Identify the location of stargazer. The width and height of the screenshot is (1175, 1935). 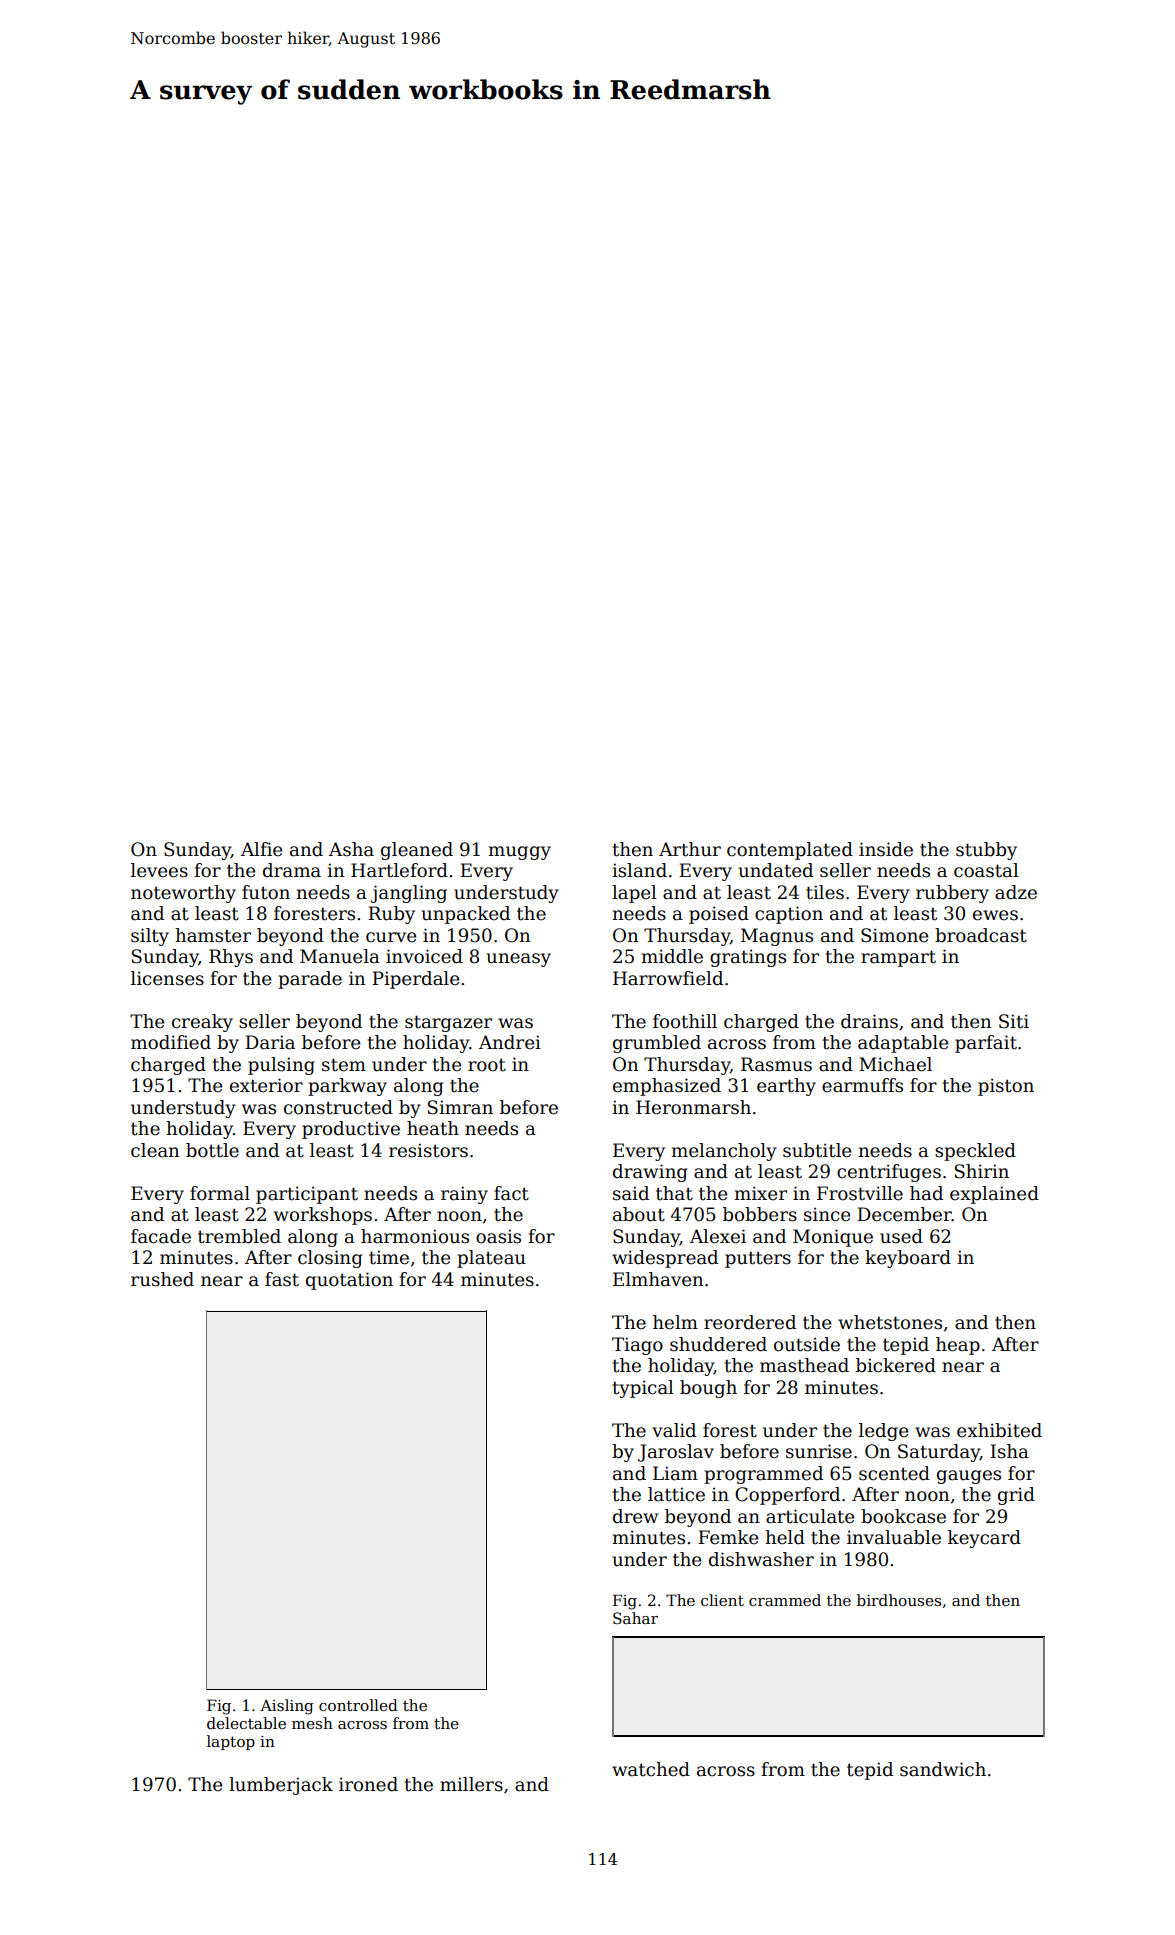
(448, 1023).
